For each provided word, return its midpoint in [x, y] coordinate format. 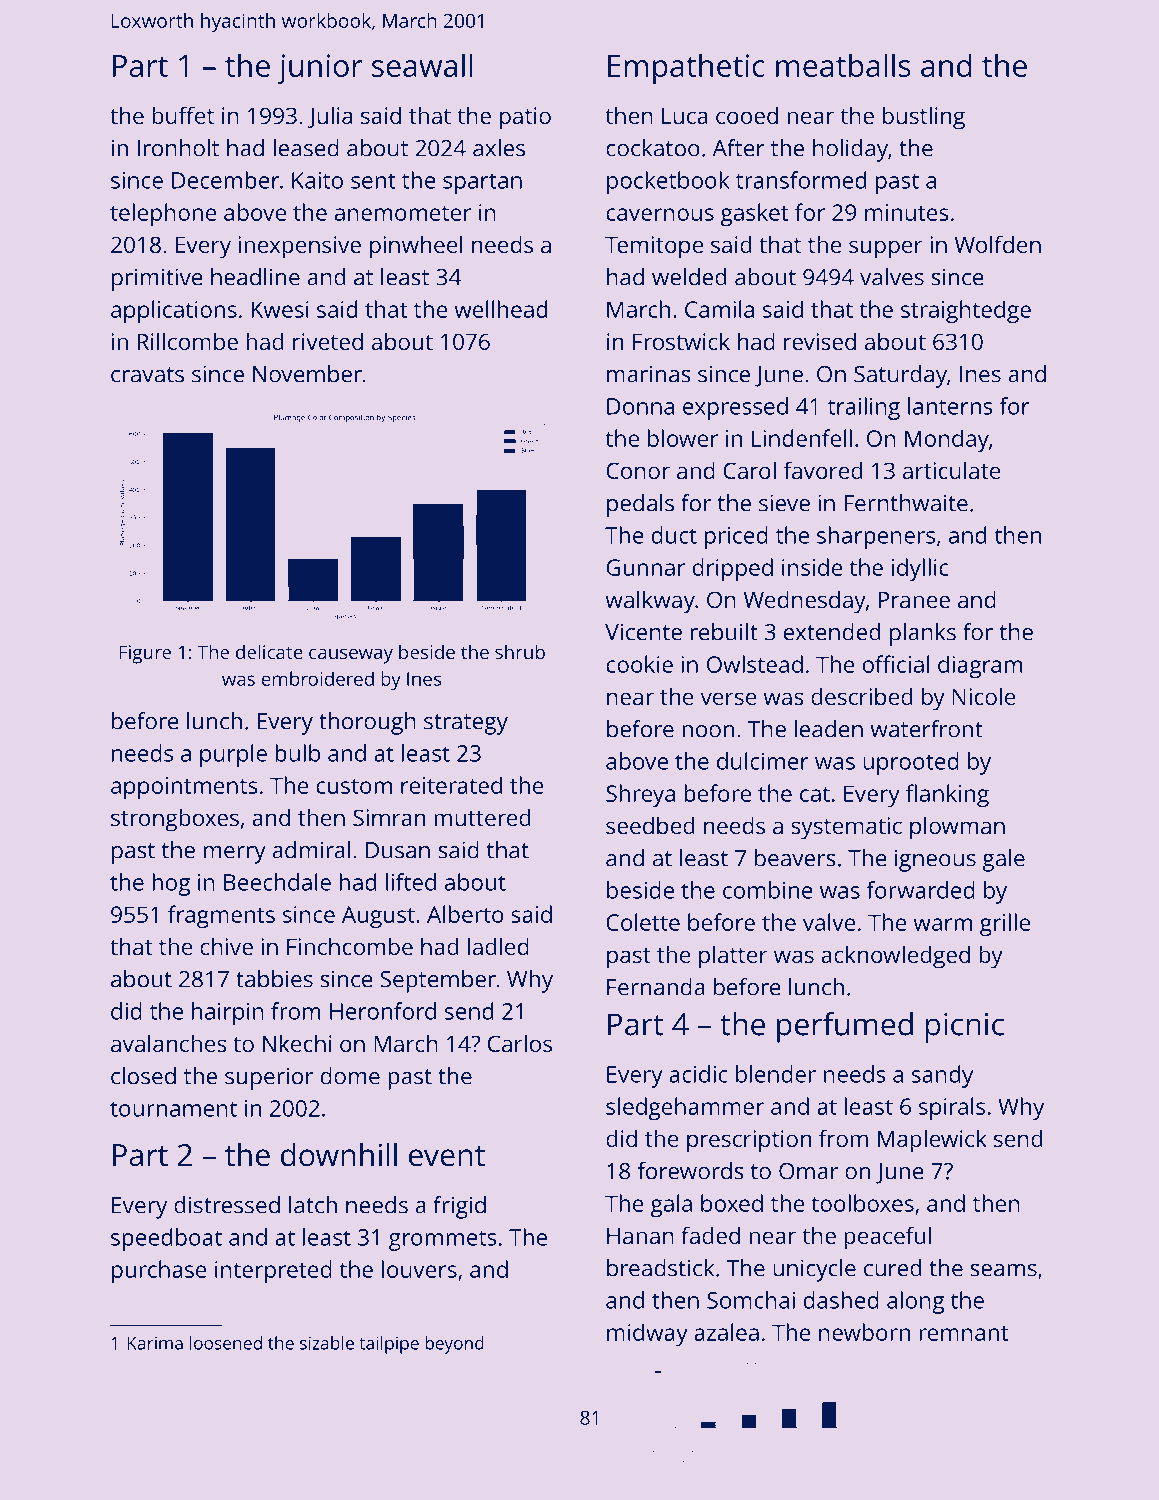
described [861, 696]
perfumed [845, 1027]
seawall [422, 65]
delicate [269, 651]
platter [733, 957]
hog [171, 884]
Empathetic [686, 68]
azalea [726, 1332]
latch [313, 1205]
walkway [650, 602]
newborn [864, 1332]
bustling [924, 118]
